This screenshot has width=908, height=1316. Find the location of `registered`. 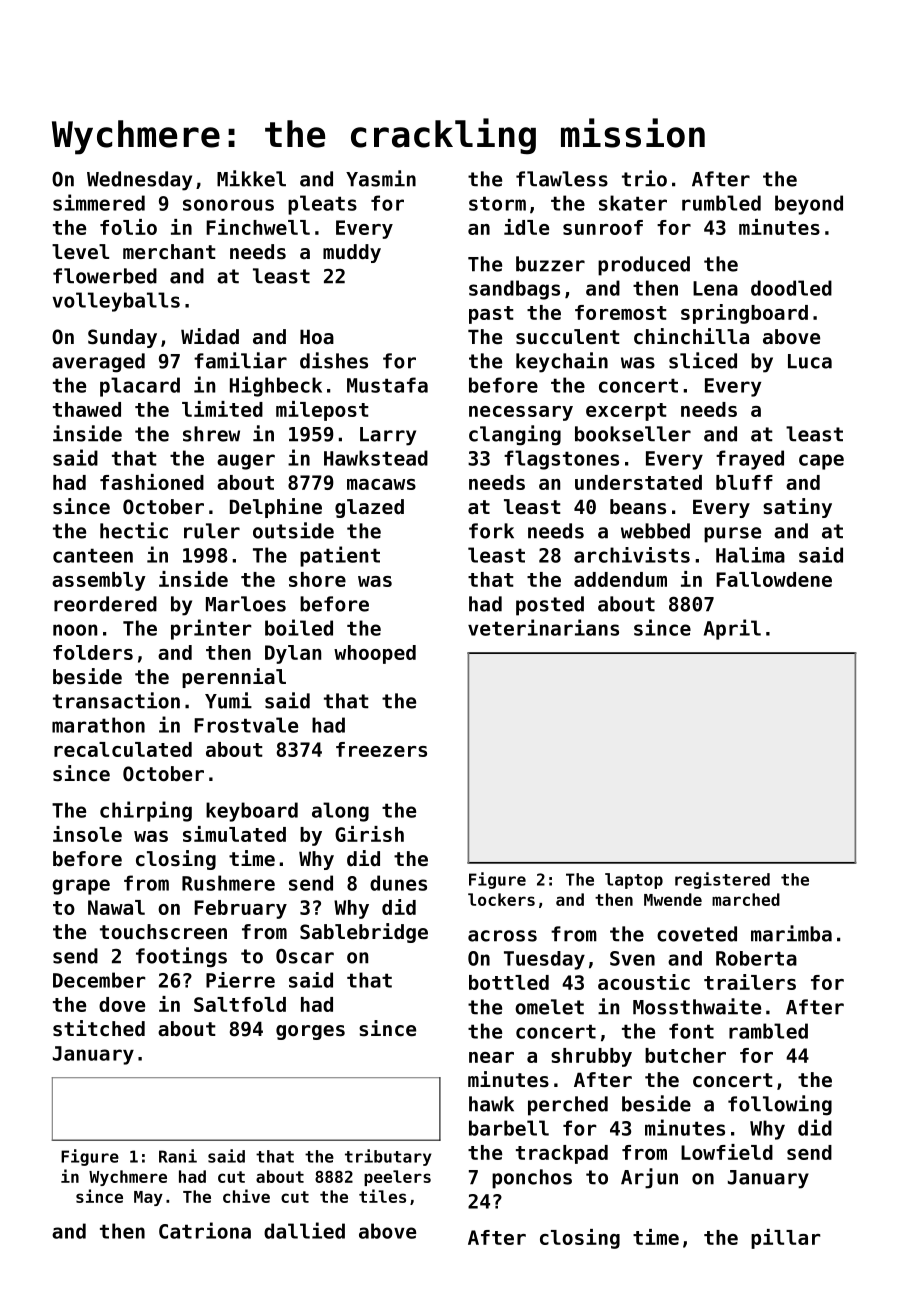

registered is located at coordinates (722, 880).
